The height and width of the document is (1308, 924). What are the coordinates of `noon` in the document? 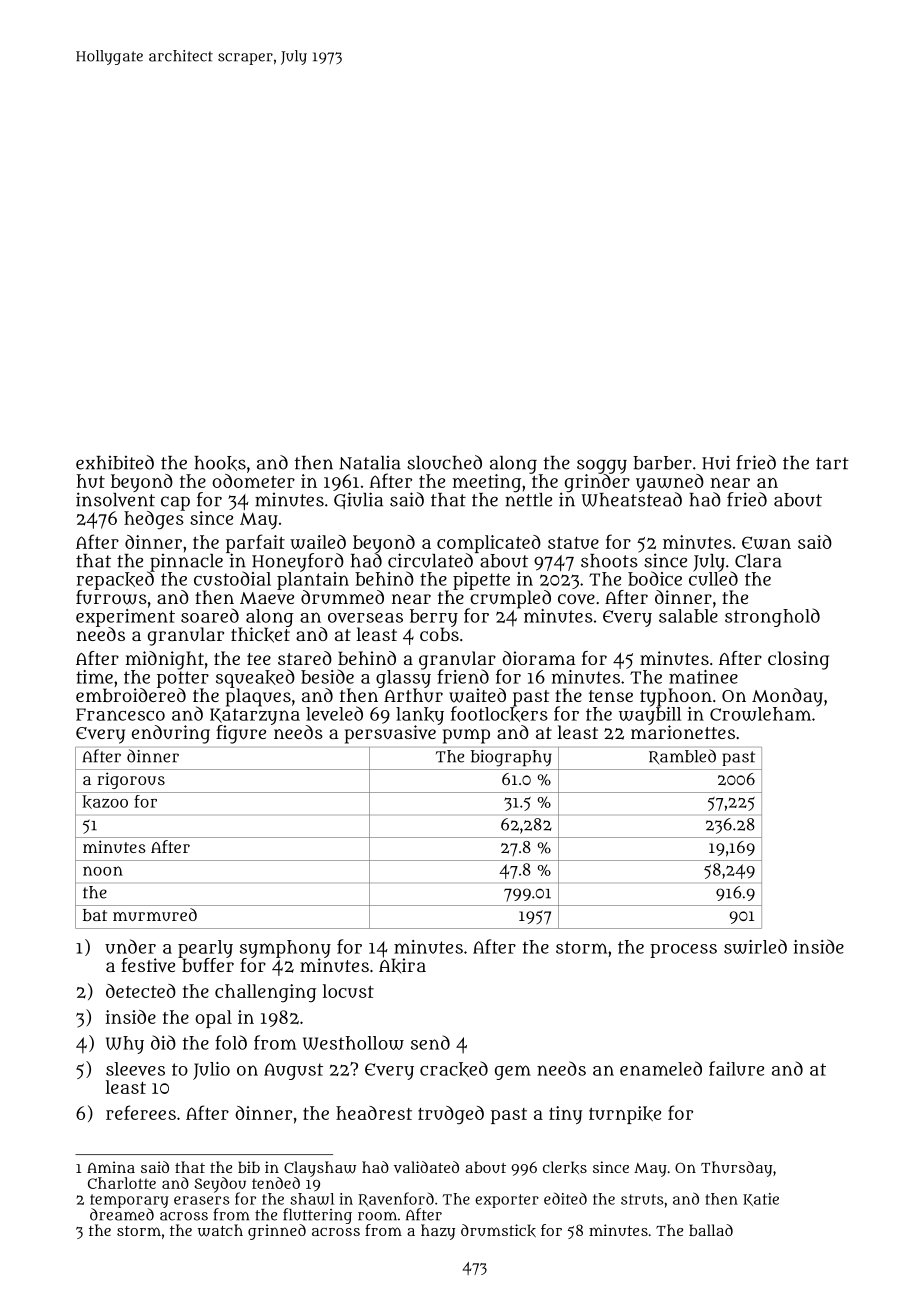 It's located at (103, 871).
